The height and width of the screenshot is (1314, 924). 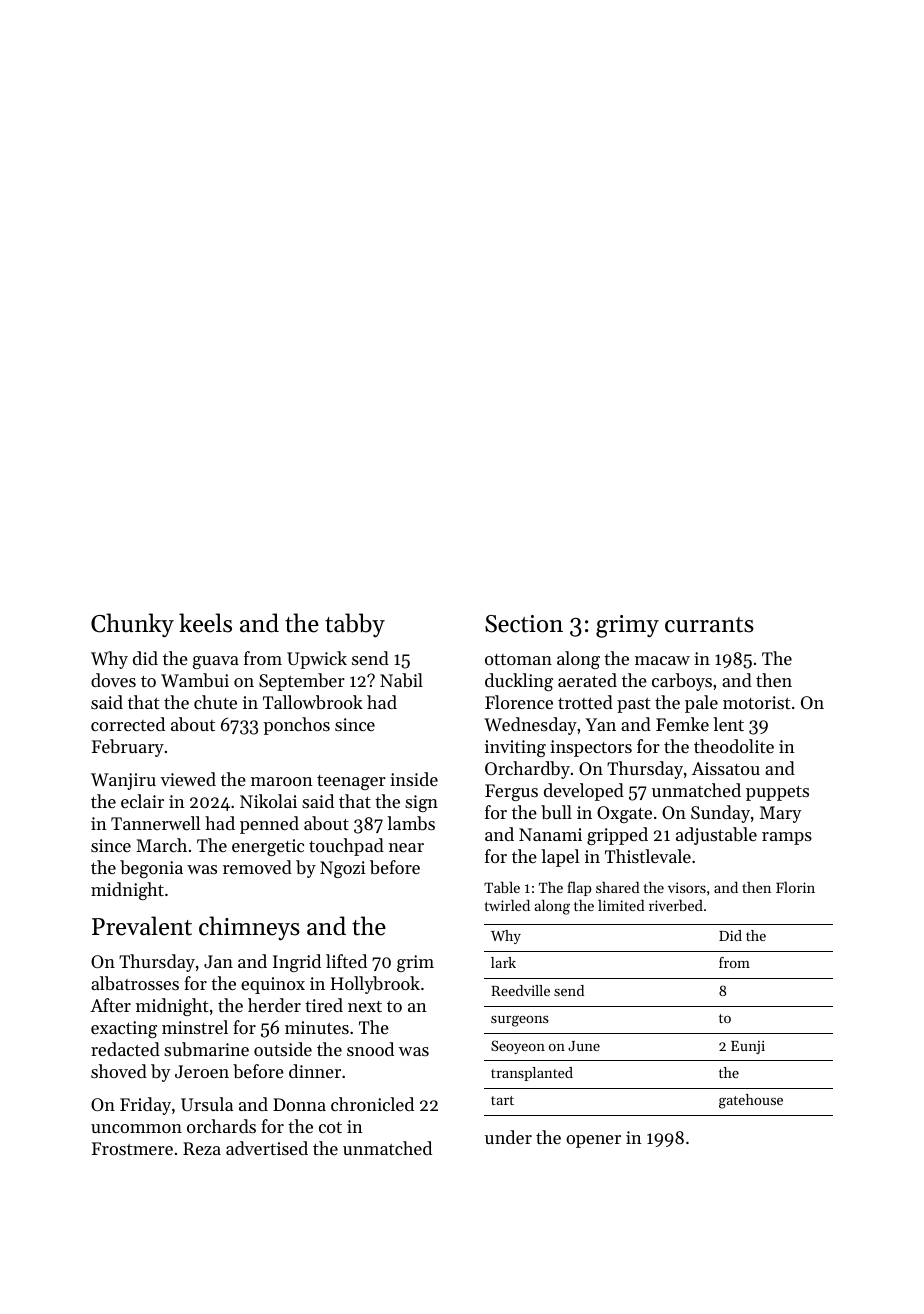 What do you see at coordinates (355, 625) in the screenshot?
I see `tabby` at bounding box center [355, 625].
